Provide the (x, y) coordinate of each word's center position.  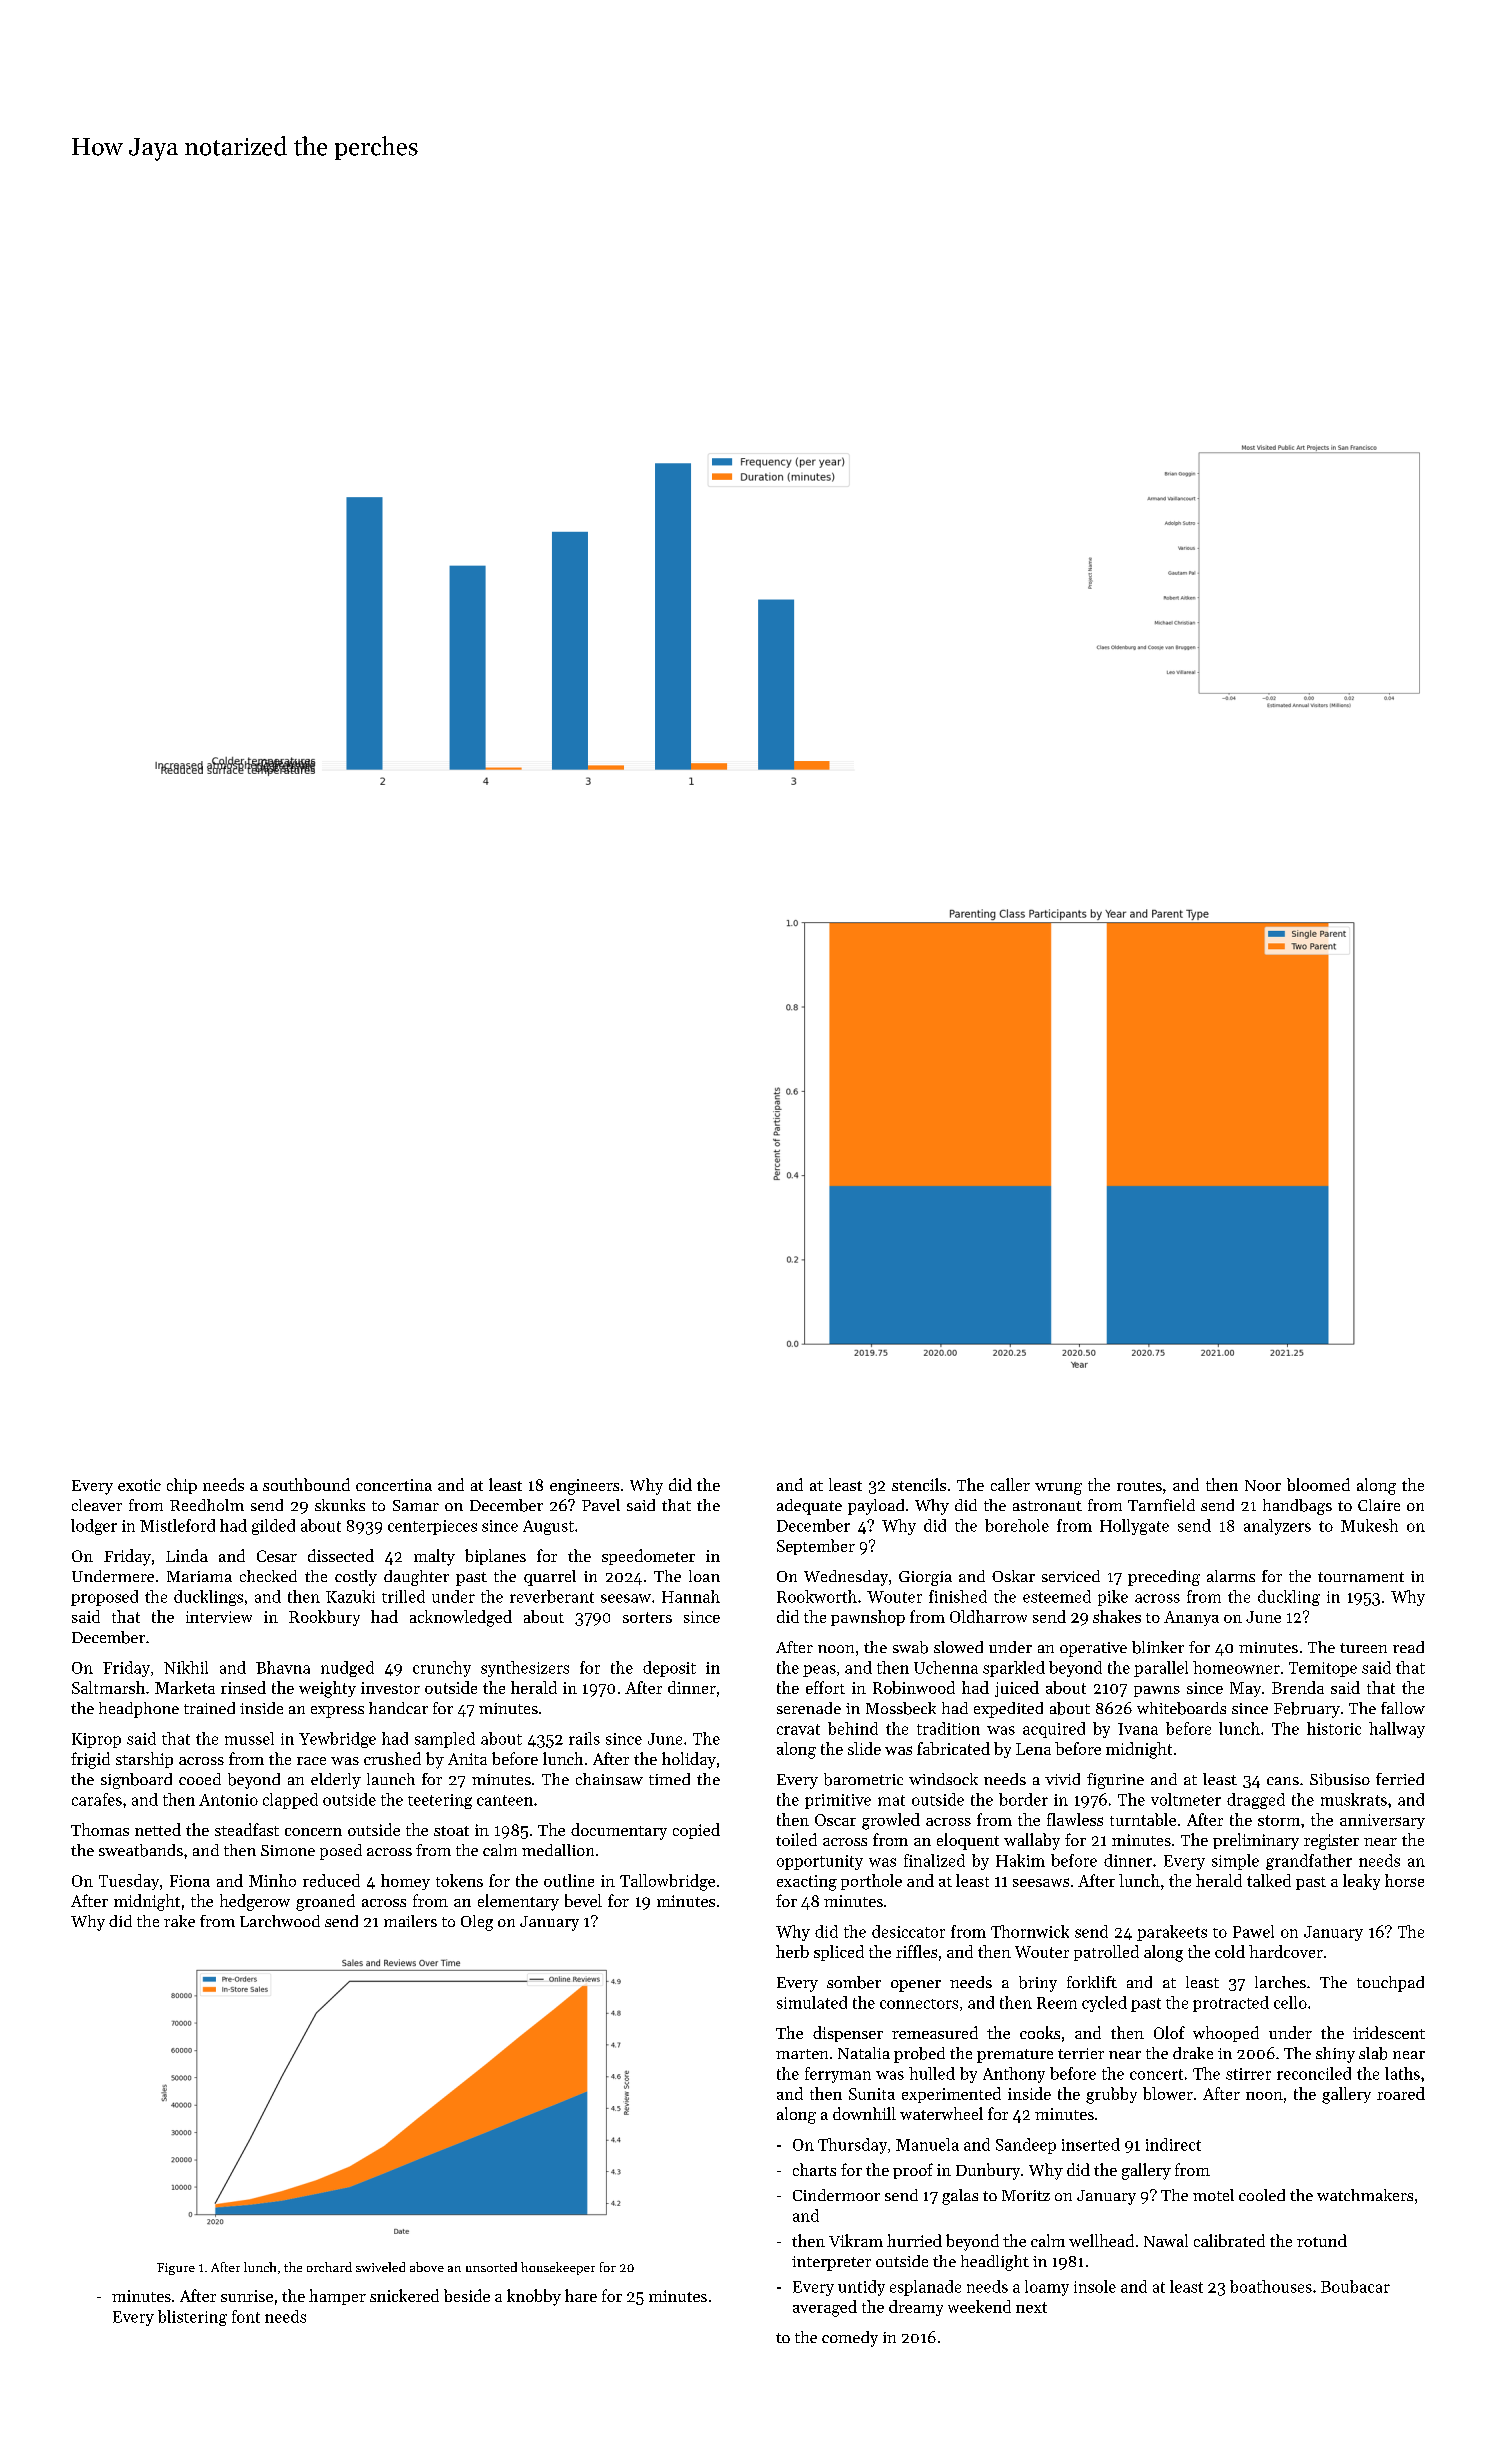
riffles (916, 1951)
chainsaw (609, 1779)
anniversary (1382, 1821)
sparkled (1014, 1669)
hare (581, 2295)
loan (704, 1576)
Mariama (199, 1576)
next (1031, 2307)
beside (467, 2295)
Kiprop (96, 1740)
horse (1404, 1880)
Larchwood (280, 1921)
